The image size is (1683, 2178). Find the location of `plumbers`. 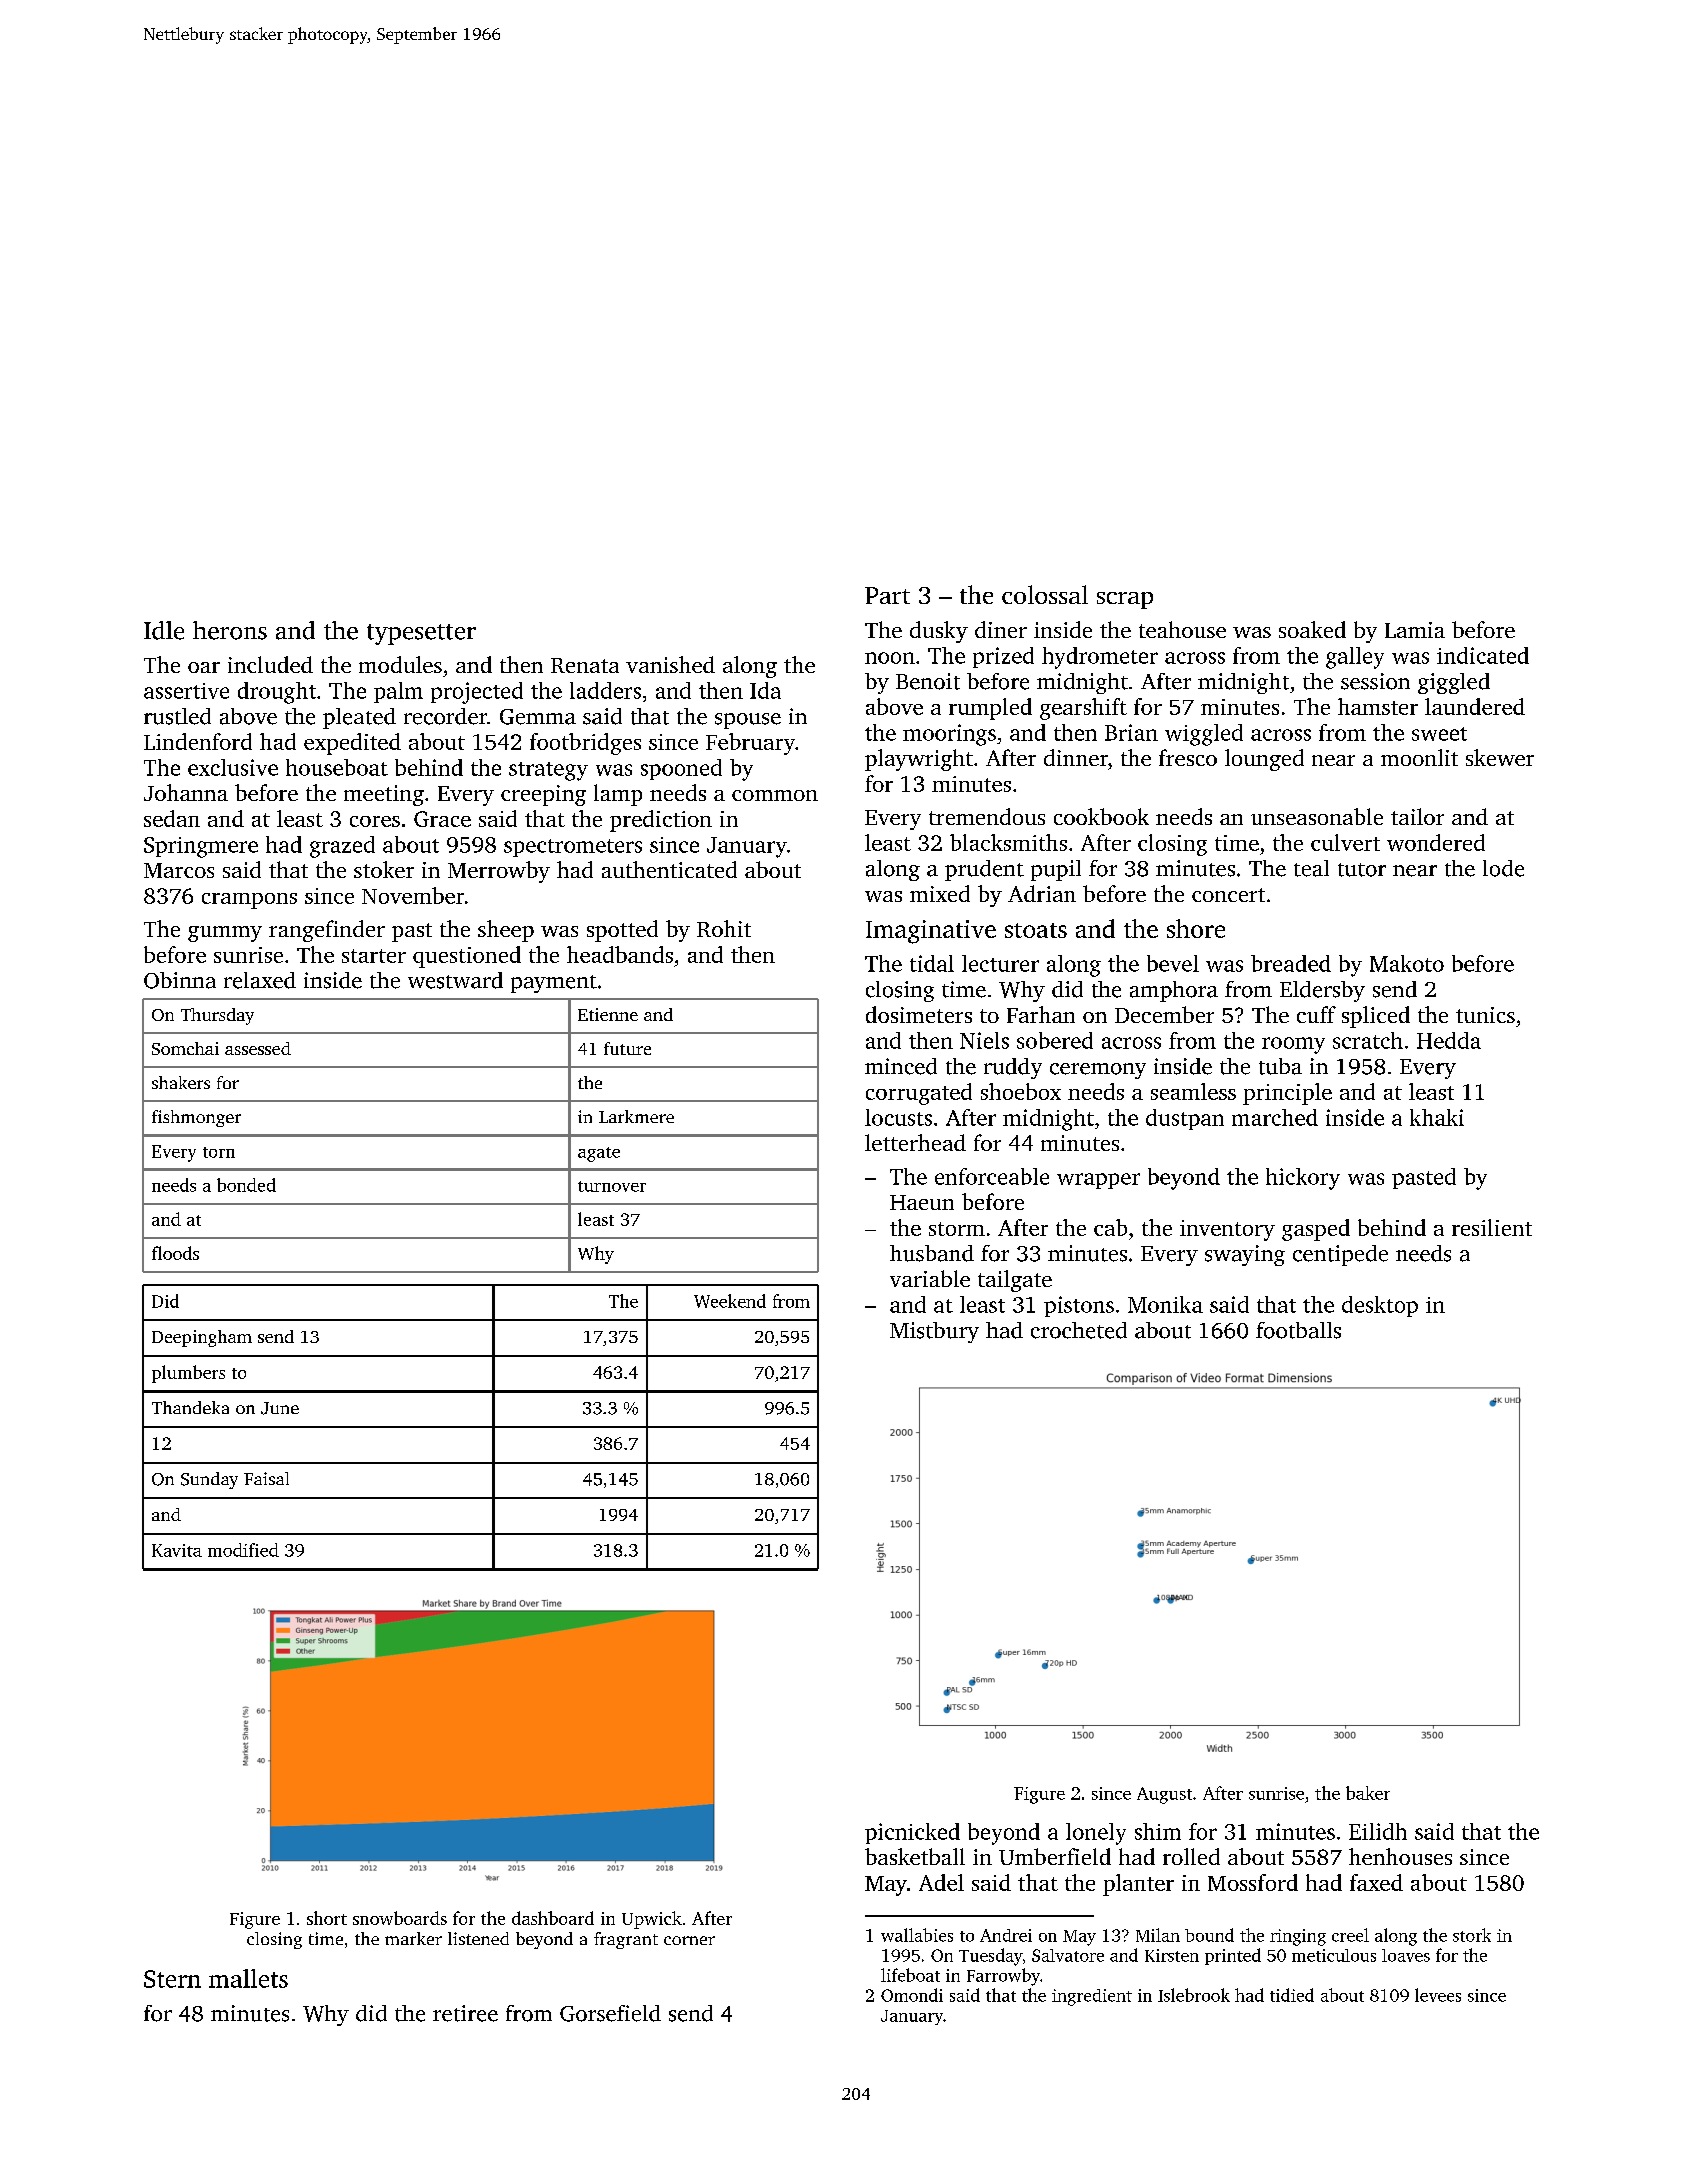

plumbers is located at coordinates (188, 1374).
